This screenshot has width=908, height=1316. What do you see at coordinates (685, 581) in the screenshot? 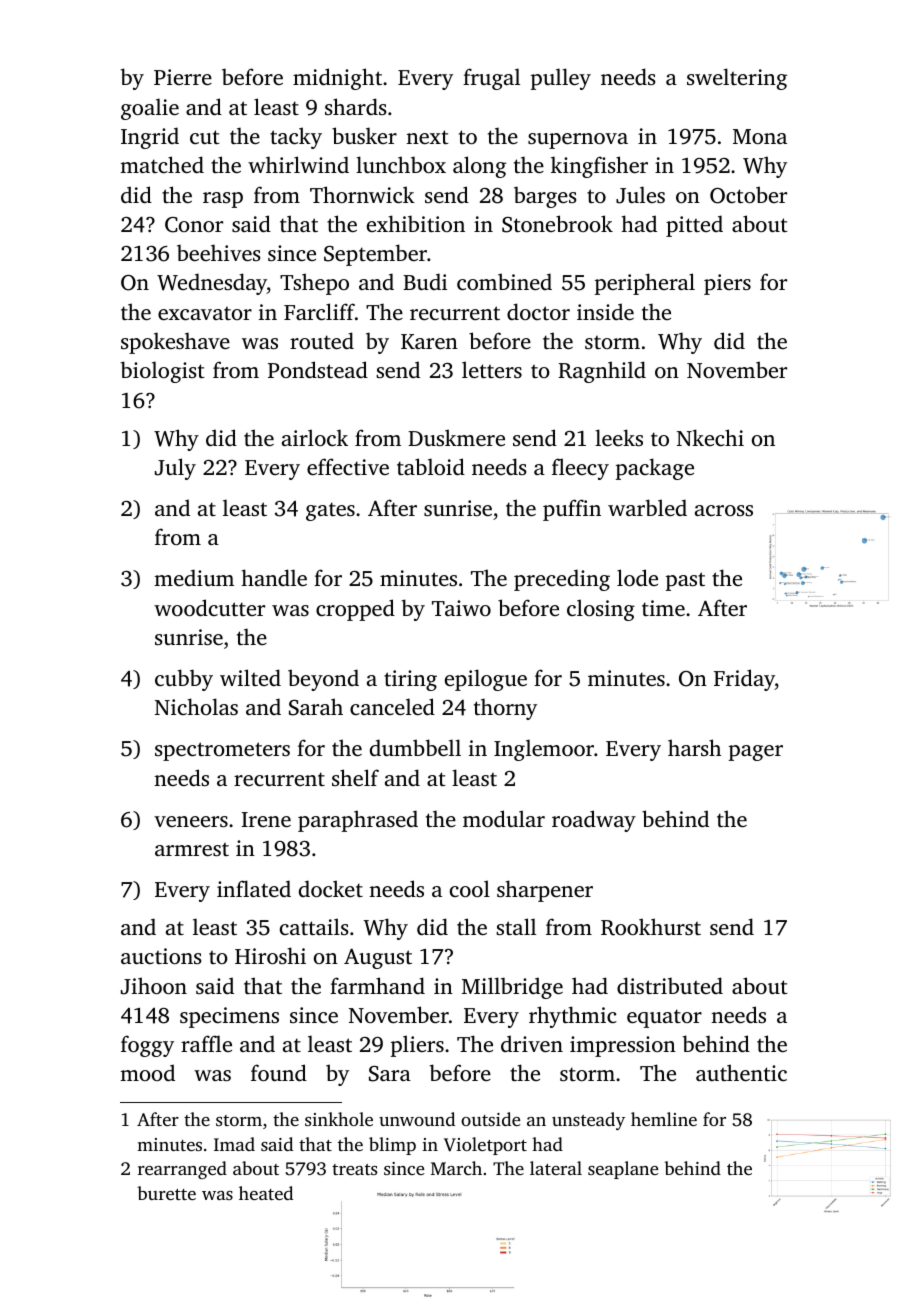
I see `past` at bounding box center [685, 581].
